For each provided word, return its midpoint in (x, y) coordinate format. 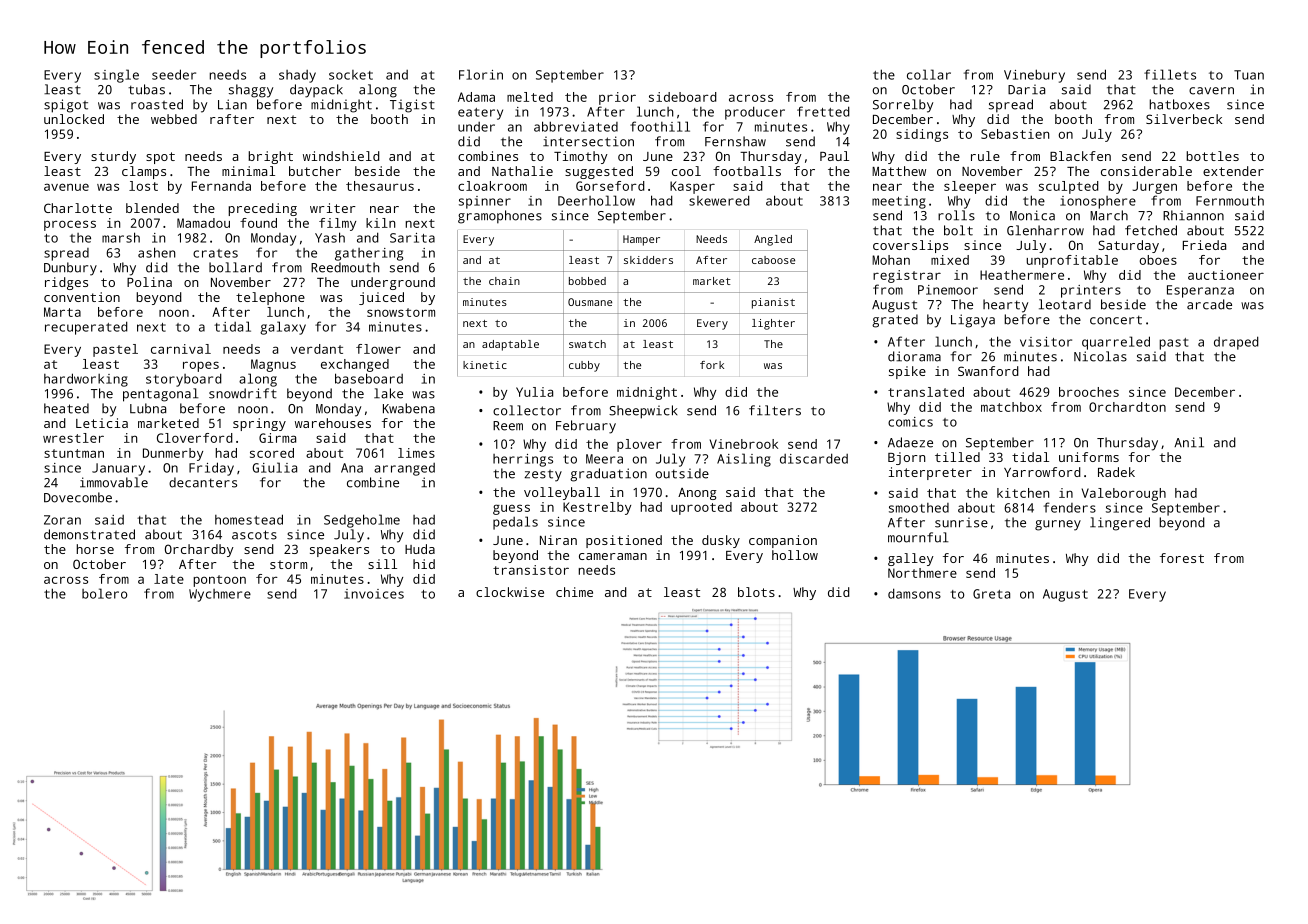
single (116, 76)
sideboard (683, 97)
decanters (203, 482)
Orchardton (1127, 407)
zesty (543, 476)
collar (929, 74)
